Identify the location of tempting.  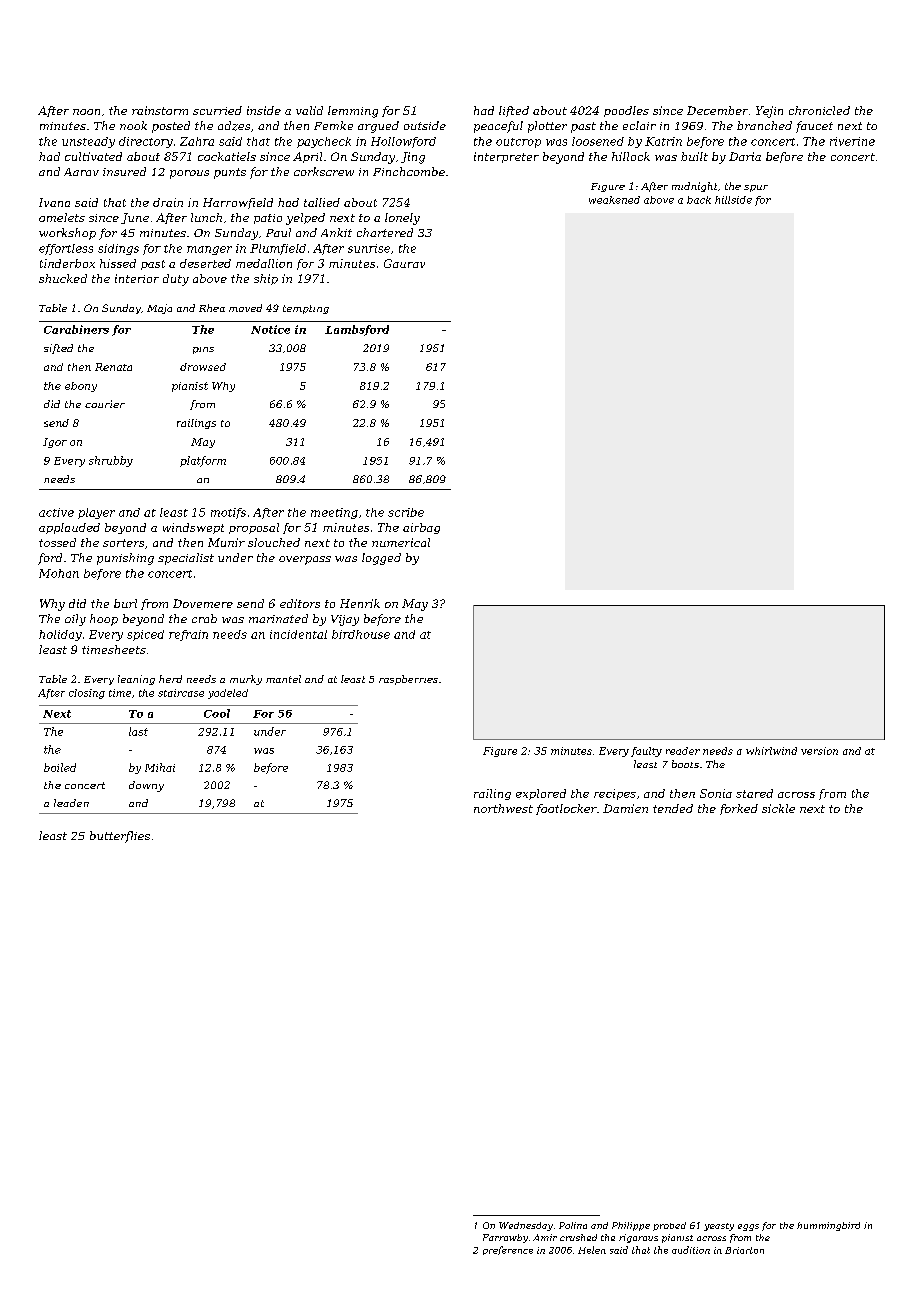
(306, 309).
